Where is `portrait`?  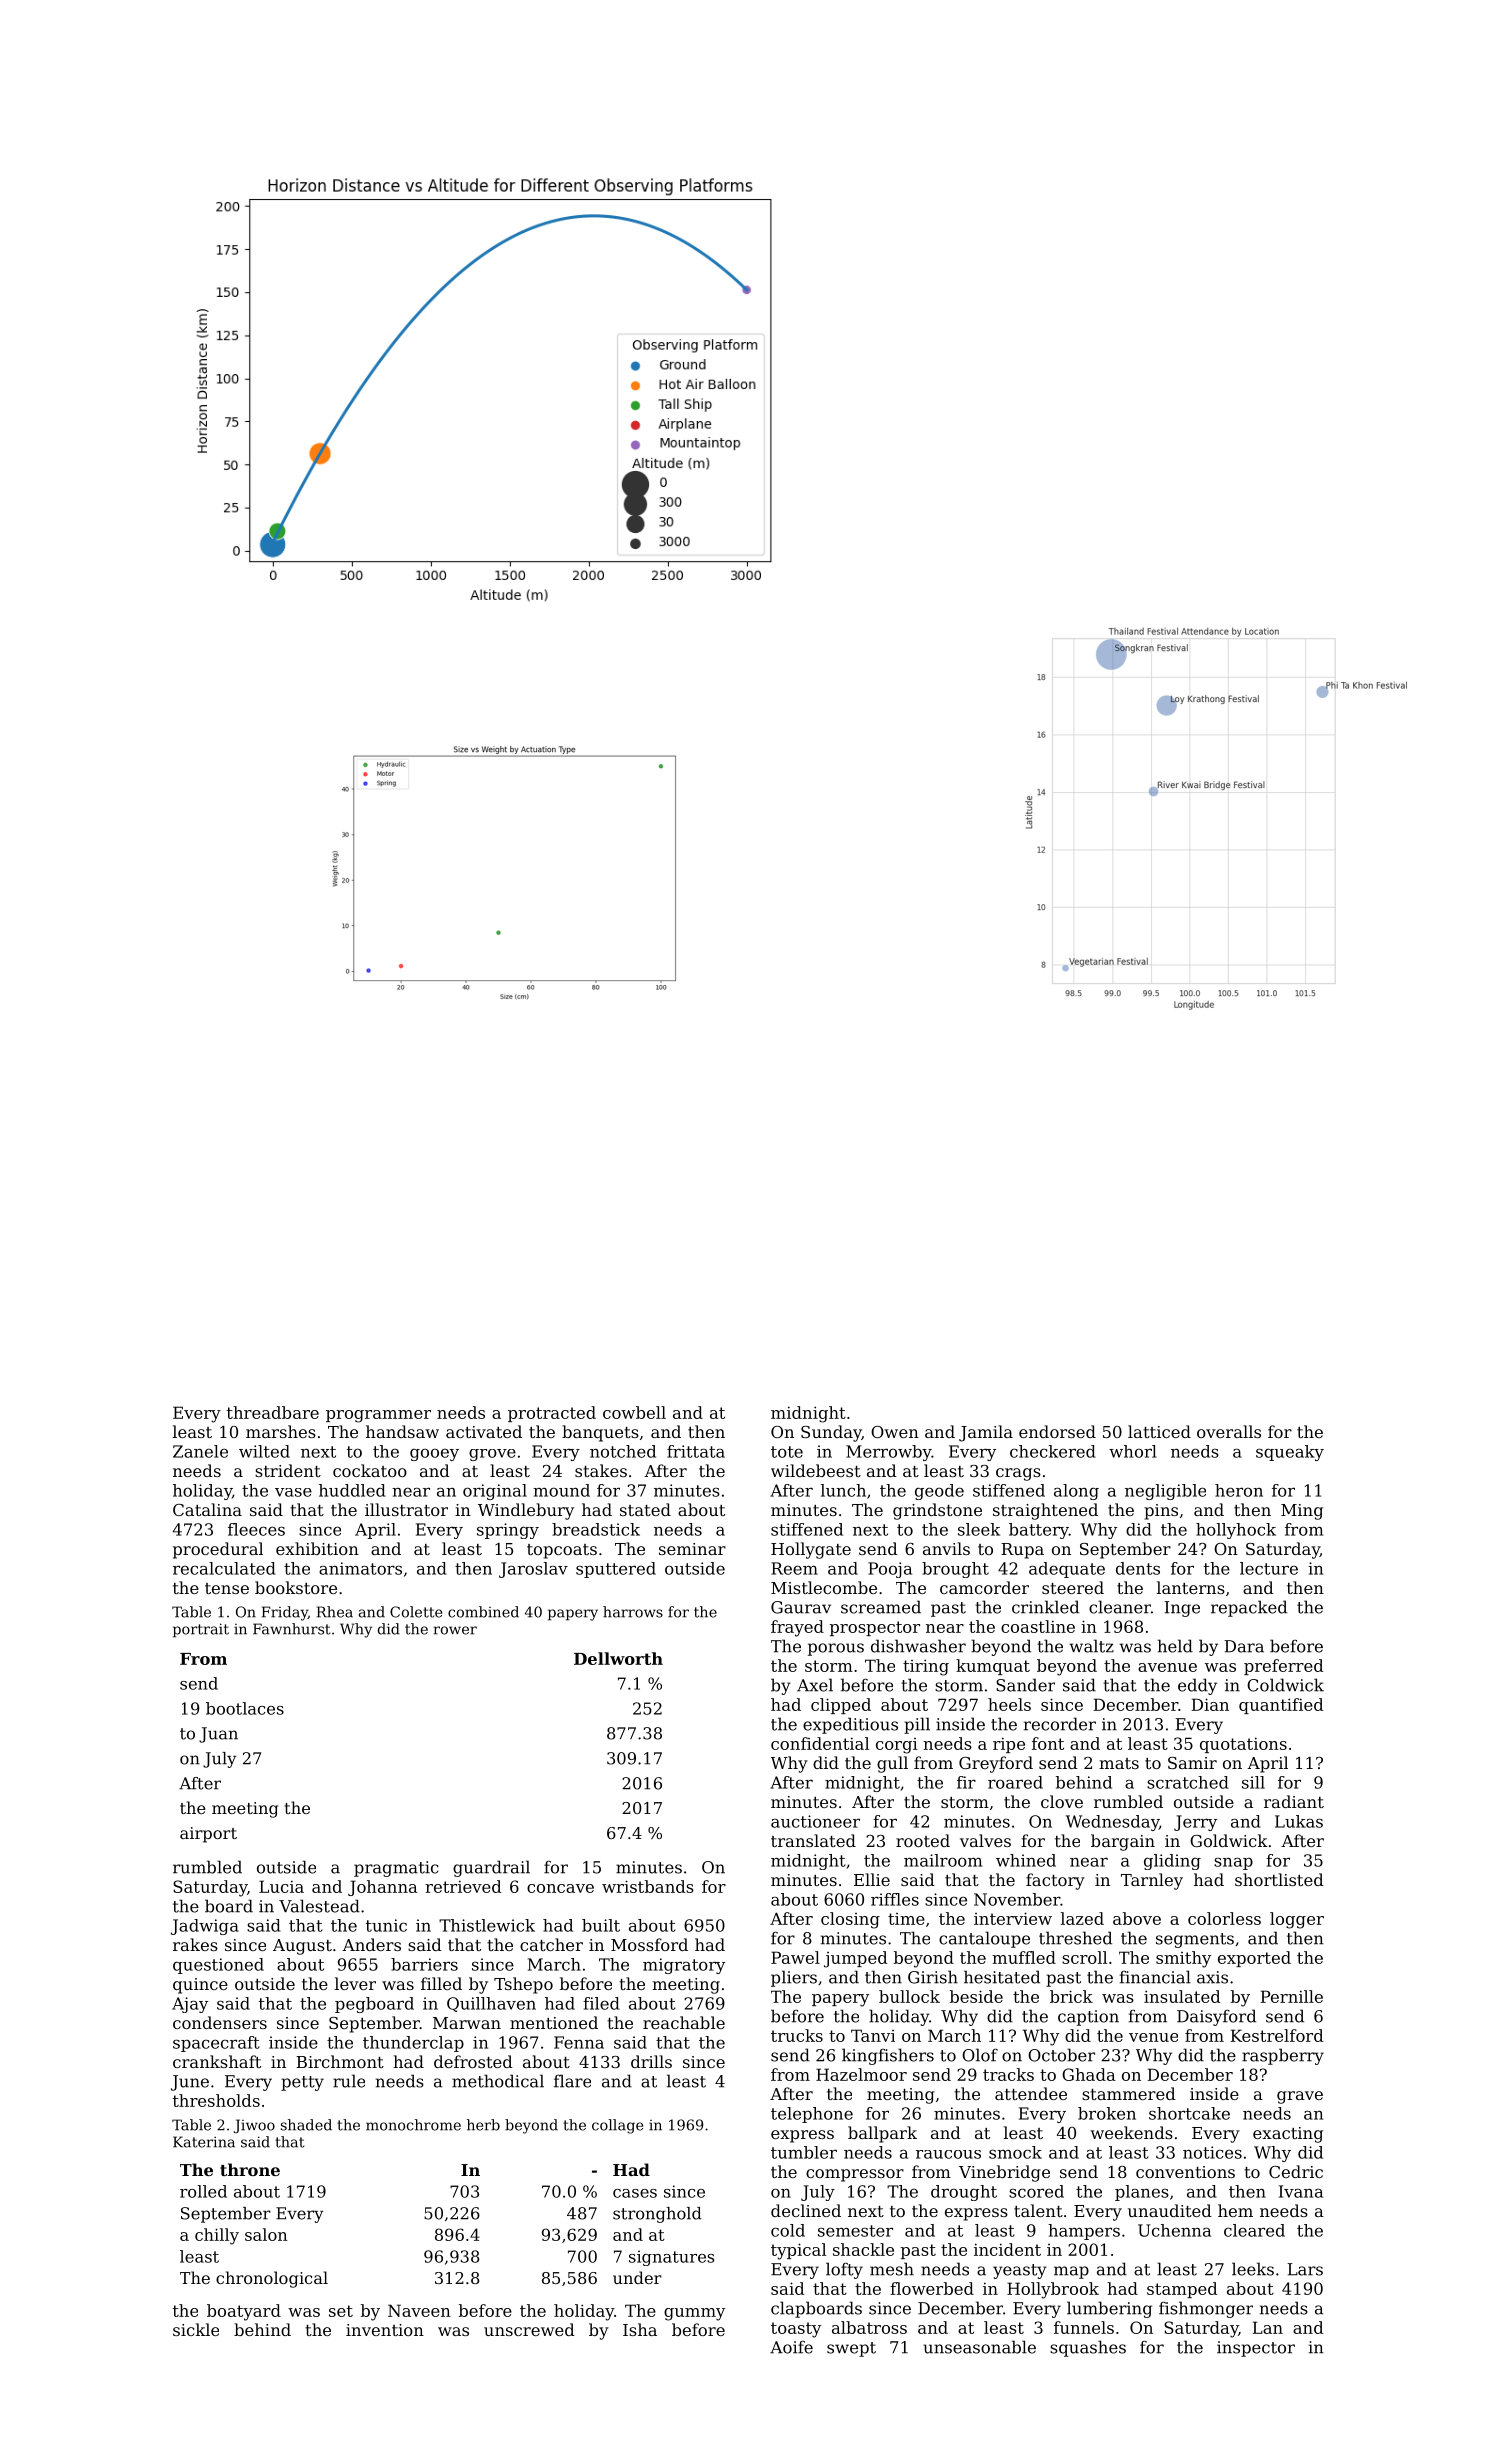 portrait is located at coordinates (201, 1630).
